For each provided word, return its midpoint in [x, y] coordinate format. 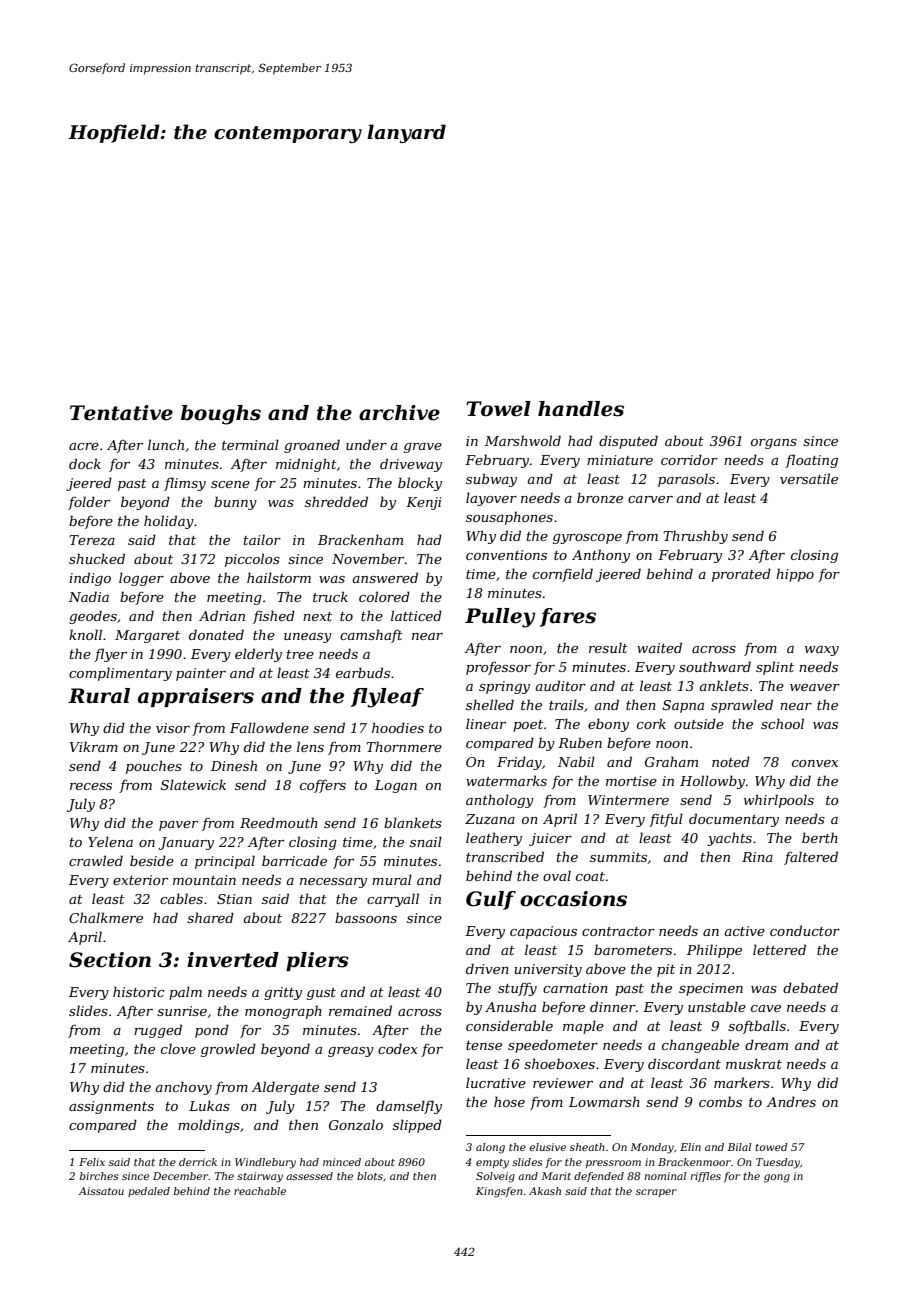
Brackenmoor [694, 1162]
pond [212, 1031]
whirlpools [779, 801]
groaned [312, 446]
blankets [413, 822]
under [366, 444]
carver [650, 499]
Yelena [110, 841]
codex [398, 1048]
